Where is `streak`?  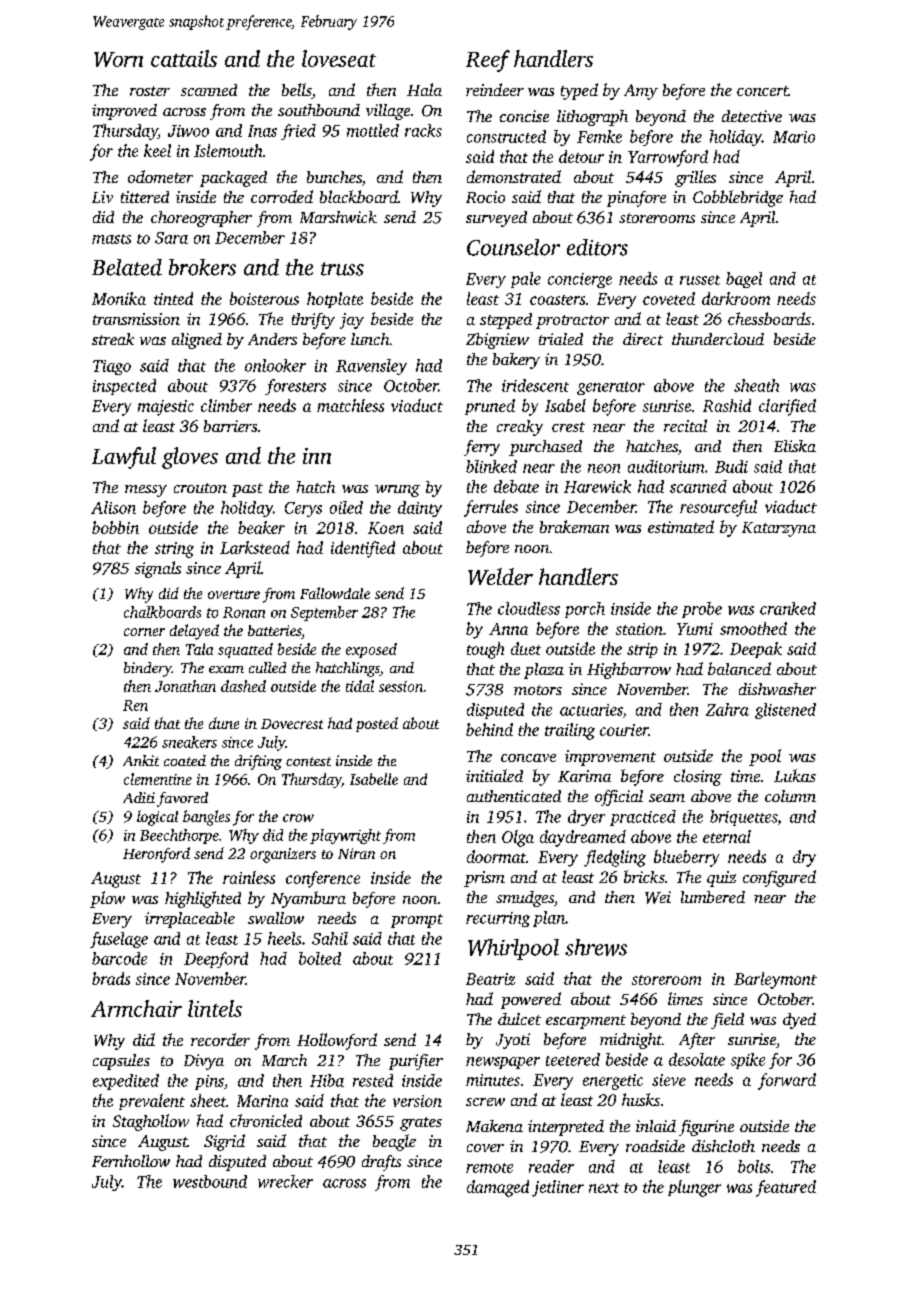
streak is located at coordinates (113, 339).
